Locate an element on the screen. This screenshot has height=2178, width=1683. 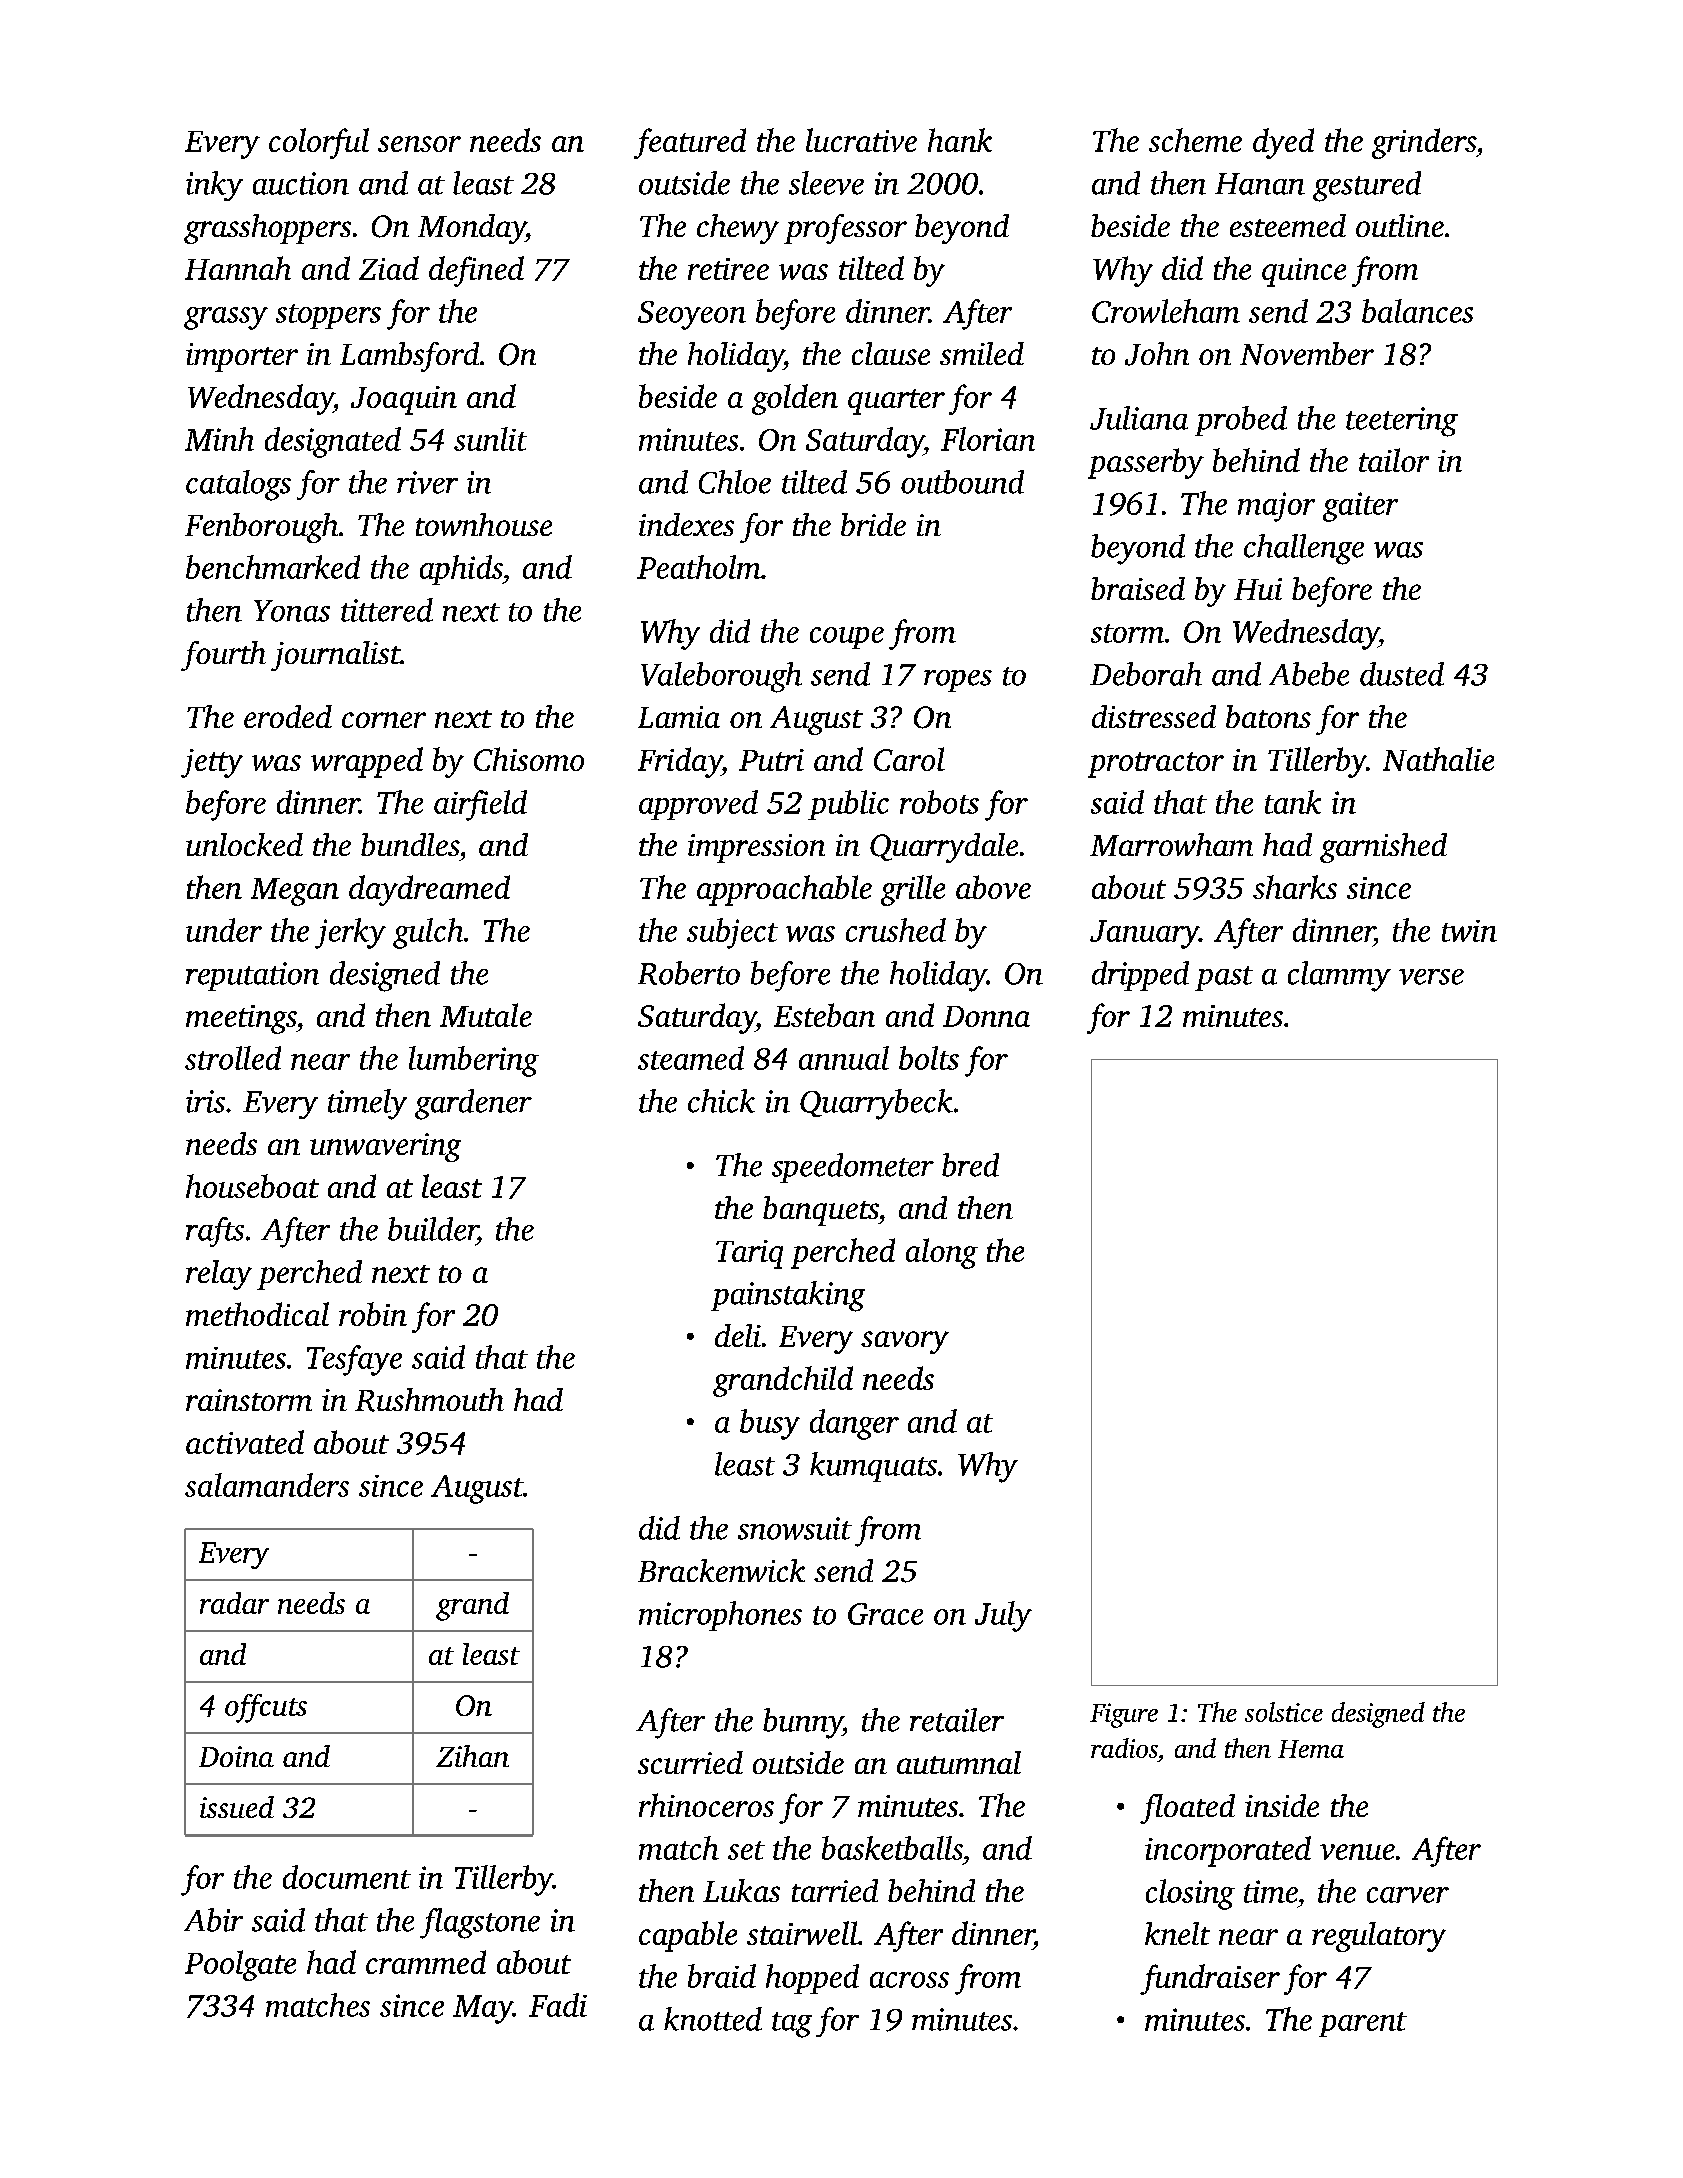
bred is located at coordinates (970, 1165).
